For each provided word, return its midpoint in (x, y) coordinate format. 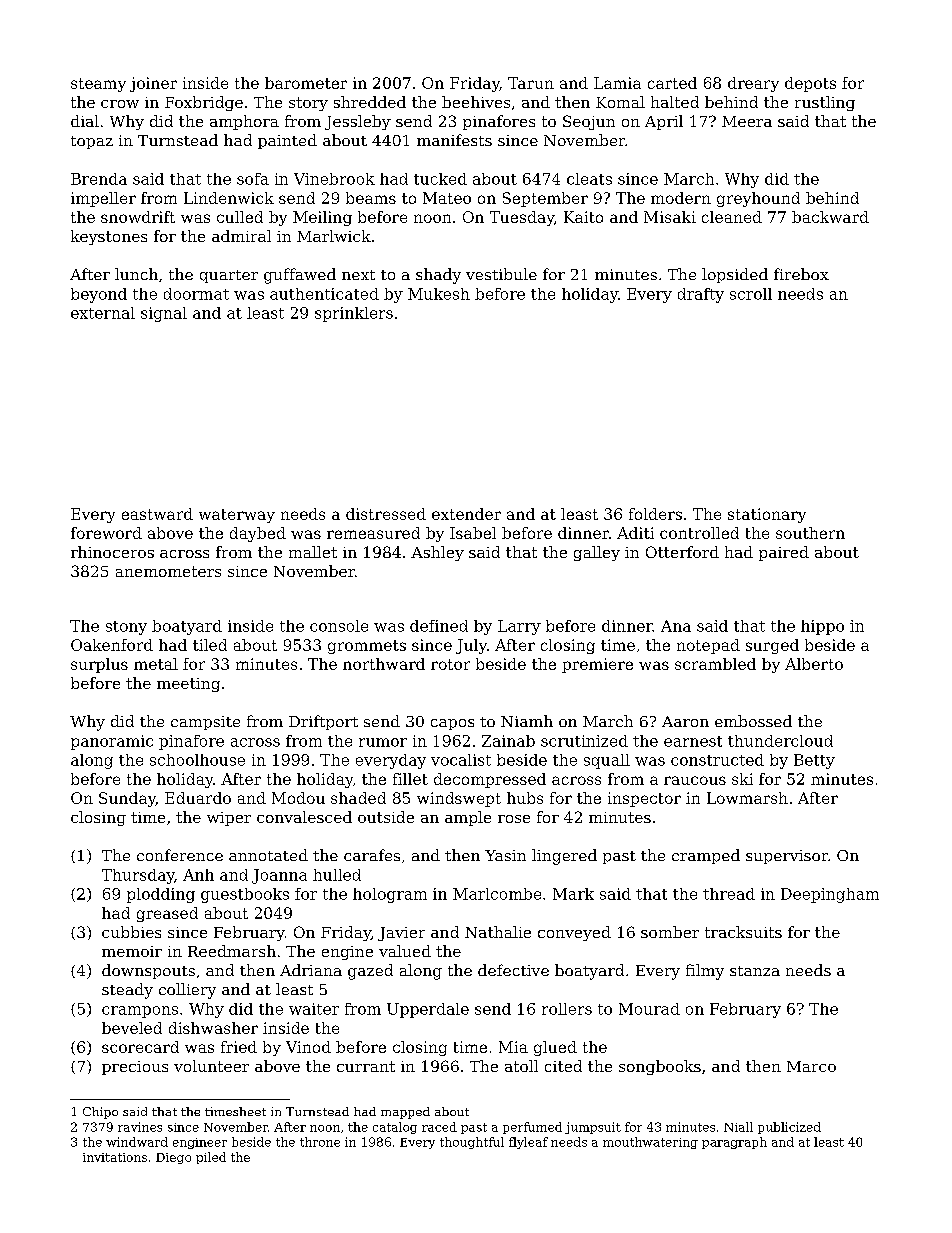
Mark (573, 894)
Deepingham (830, 895)
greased (167, 914)
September (545, 199)
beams (371, 198)
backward (830, 217)
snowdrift (138, 217)
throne (320, 1142)
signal (164, 314)
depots (810, 84)
